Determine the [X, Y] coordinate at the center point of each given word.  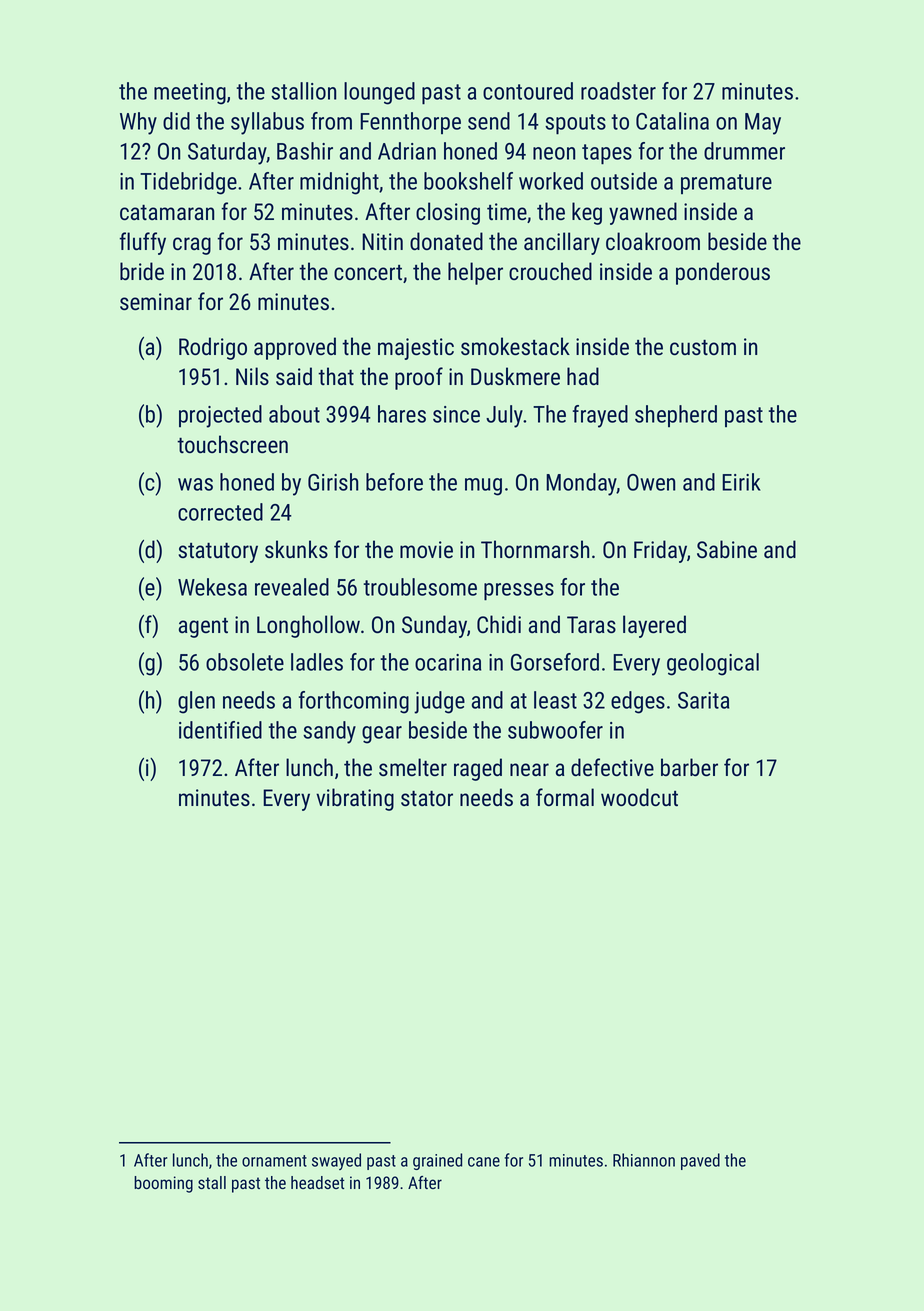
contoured [528, 91]
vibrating [355, 799]
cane [484, 1162]
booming [163, 1184]
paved [700, 1161]
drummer [744, 151]
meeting [190, 94]
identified [220, 730]
